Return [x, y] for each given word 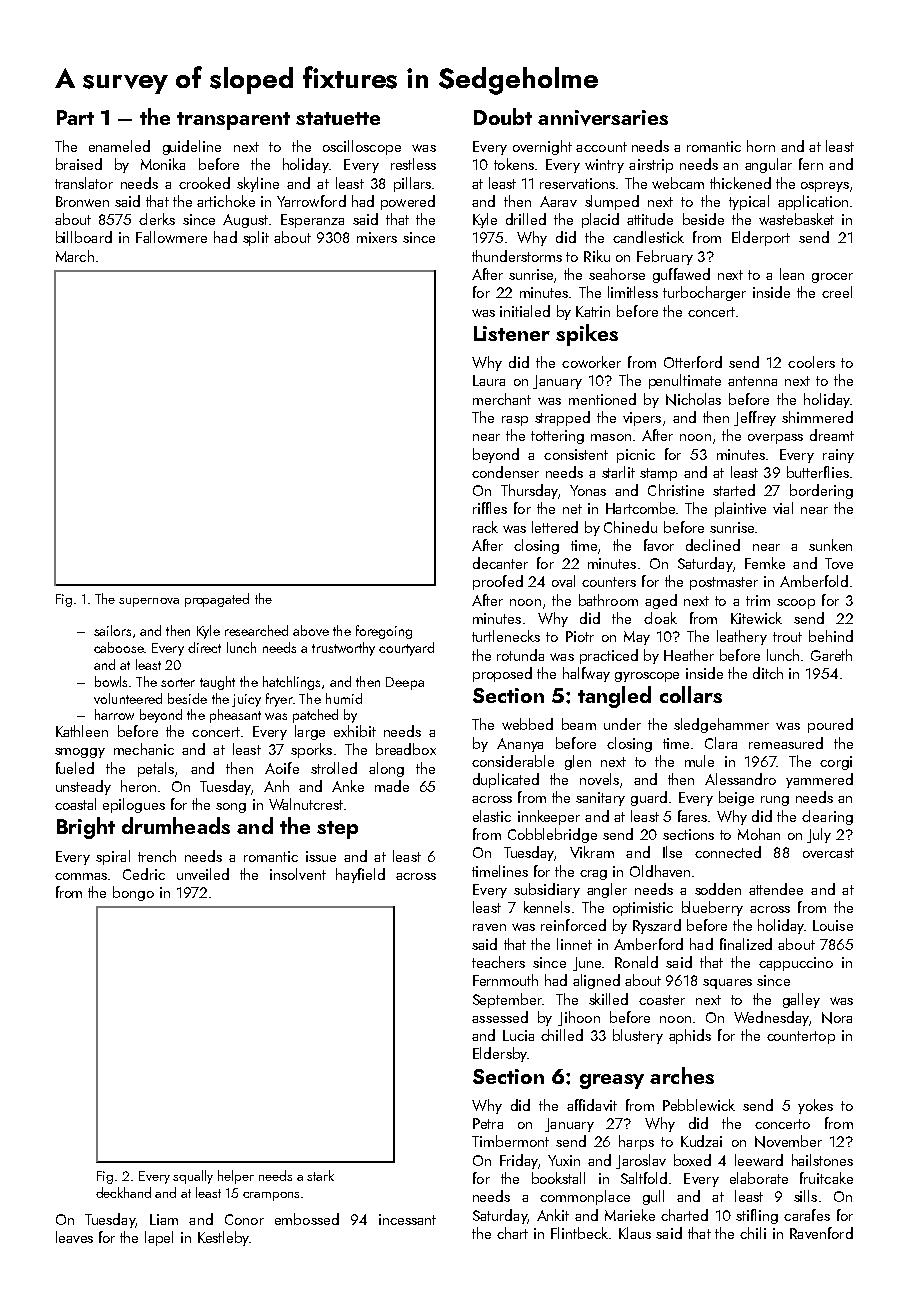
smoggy [80, 753]
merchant [502, 399]
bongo [133, 893]
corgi [836, 763]
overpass [775, 439]
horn [761, 146]
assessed [500, 1017]
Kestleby [223, 1238]
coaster [662, 1000]
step [337, 830]
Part [75, 117]
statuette [338, 118]
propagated [217, 600]
